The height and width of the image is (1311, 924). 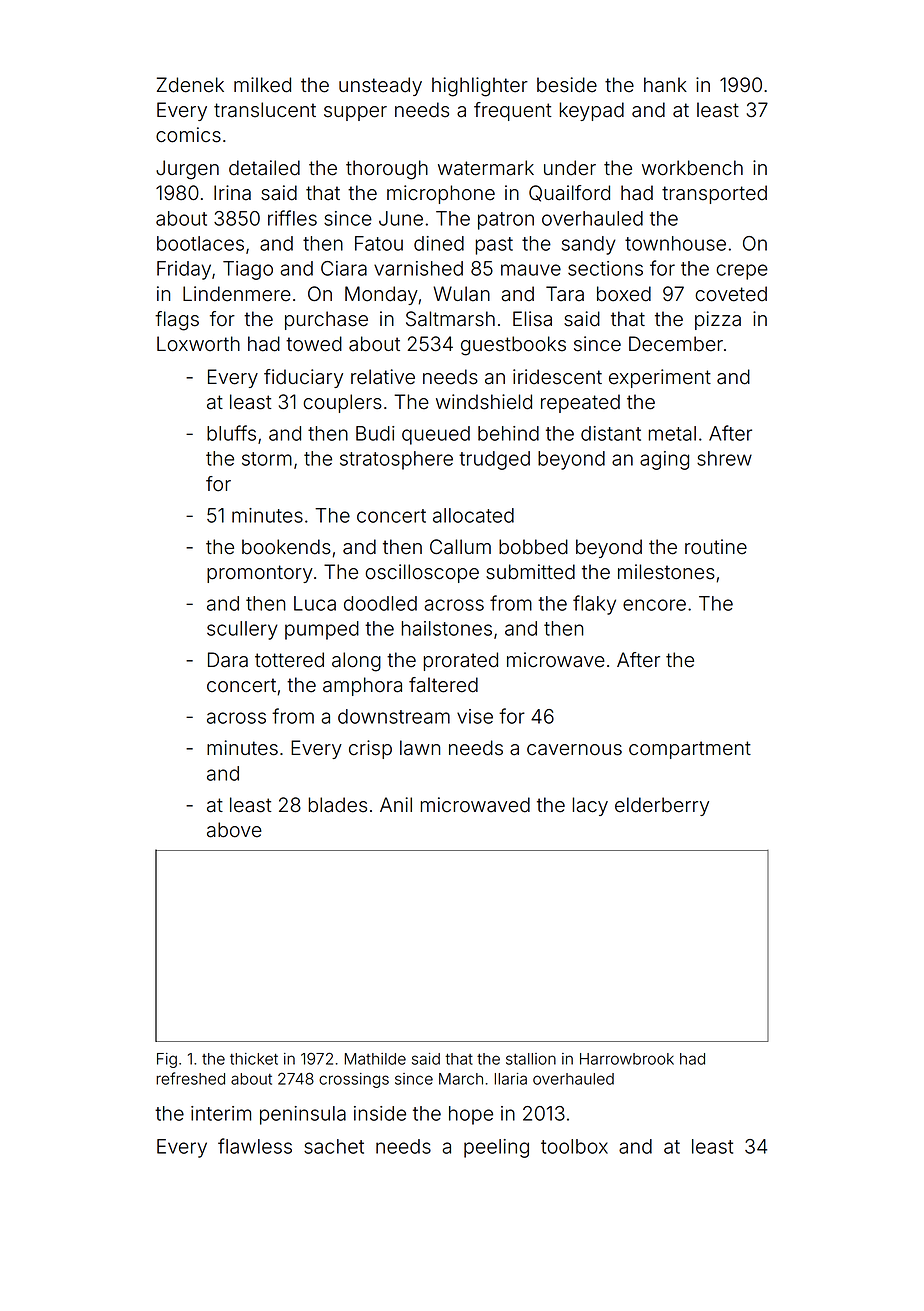 I want to click on Mathilde, so click(x=375, y=1059).
